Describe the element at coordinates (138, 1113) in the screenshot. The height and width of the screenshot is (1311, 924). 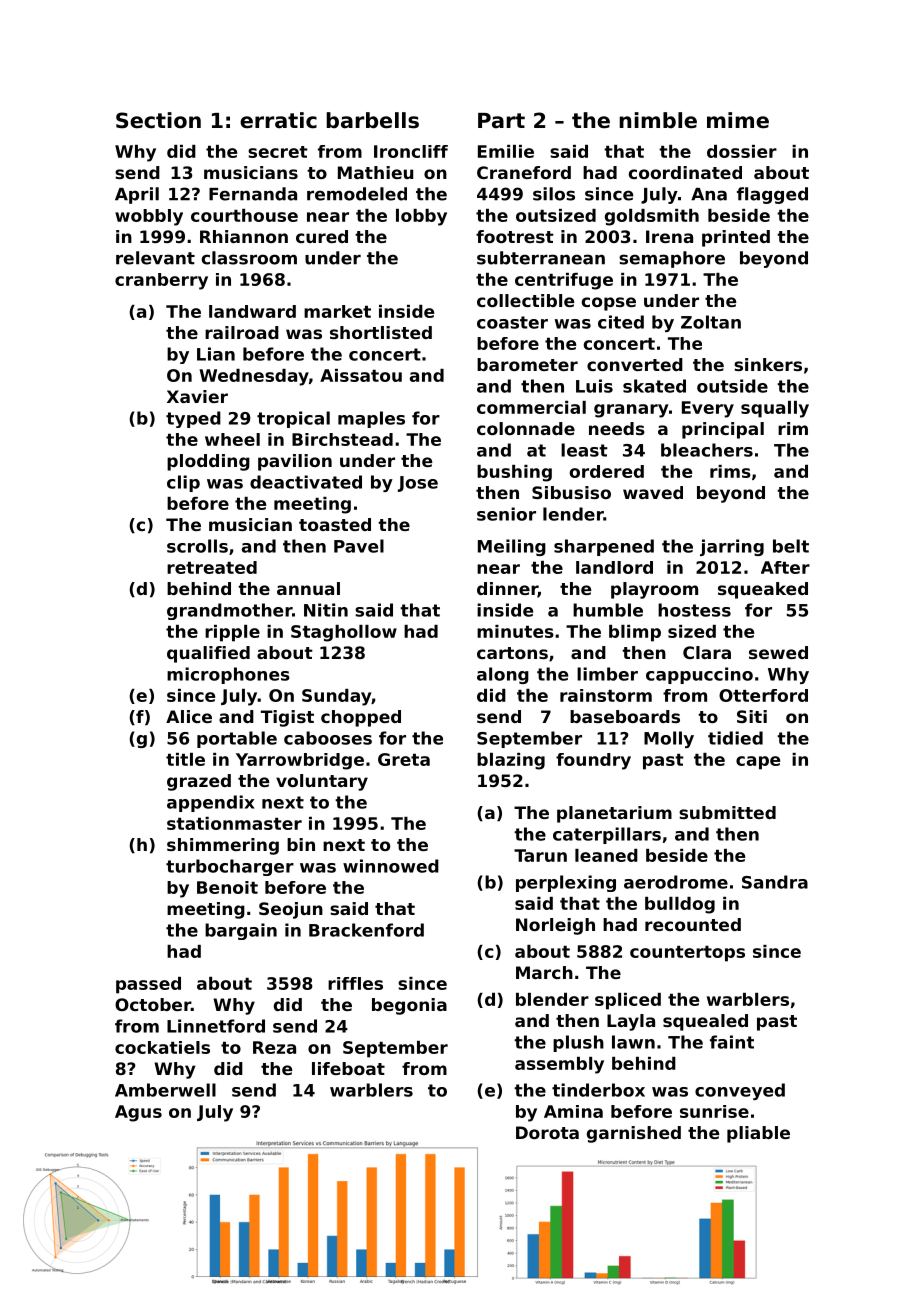
I see `Agus` at that location.
